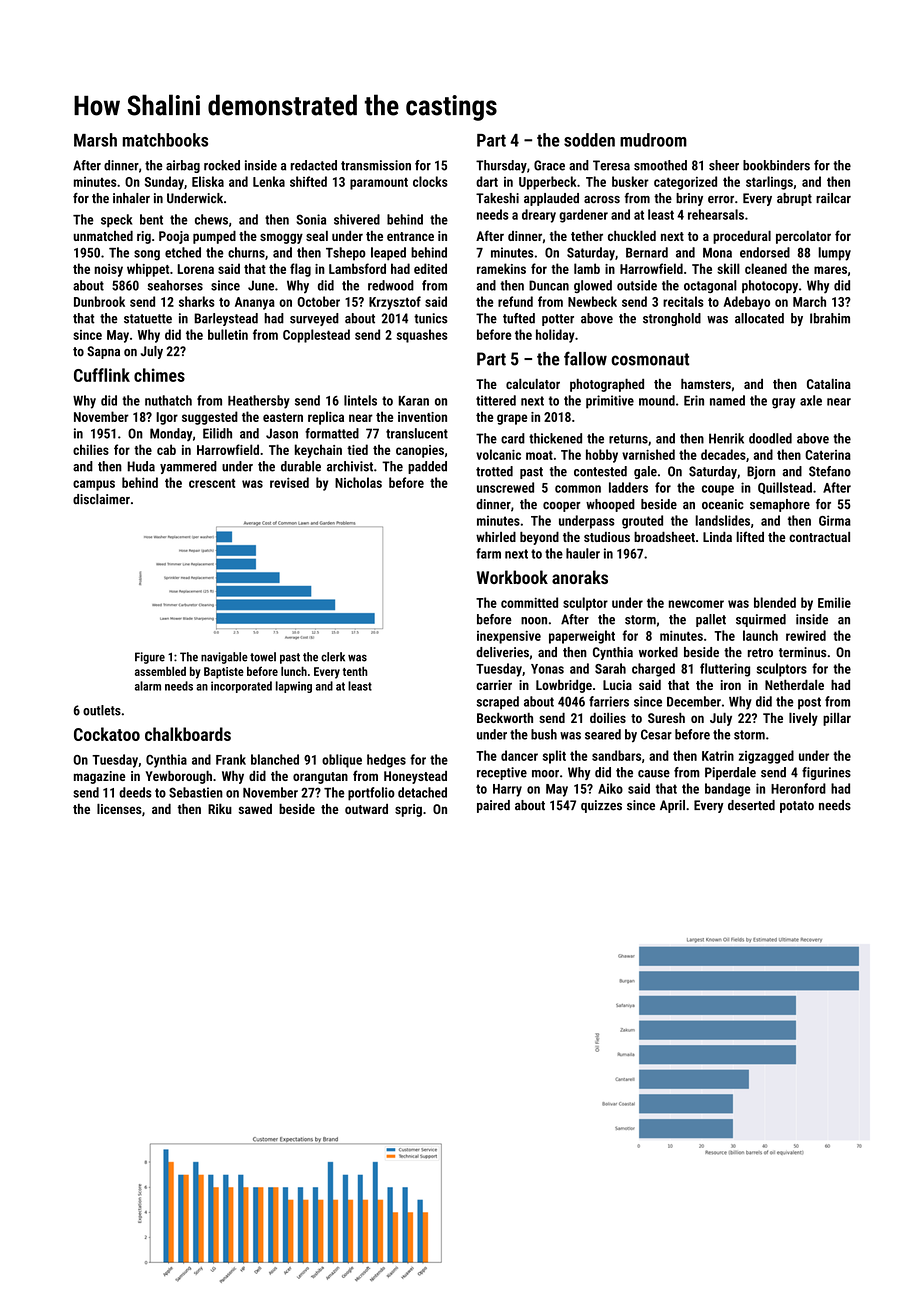 Image resolution: width=924 pixels, height=1308 pixels. Describe the element at coordinates (507, 790) in the document. I see `Harry` at that location.
